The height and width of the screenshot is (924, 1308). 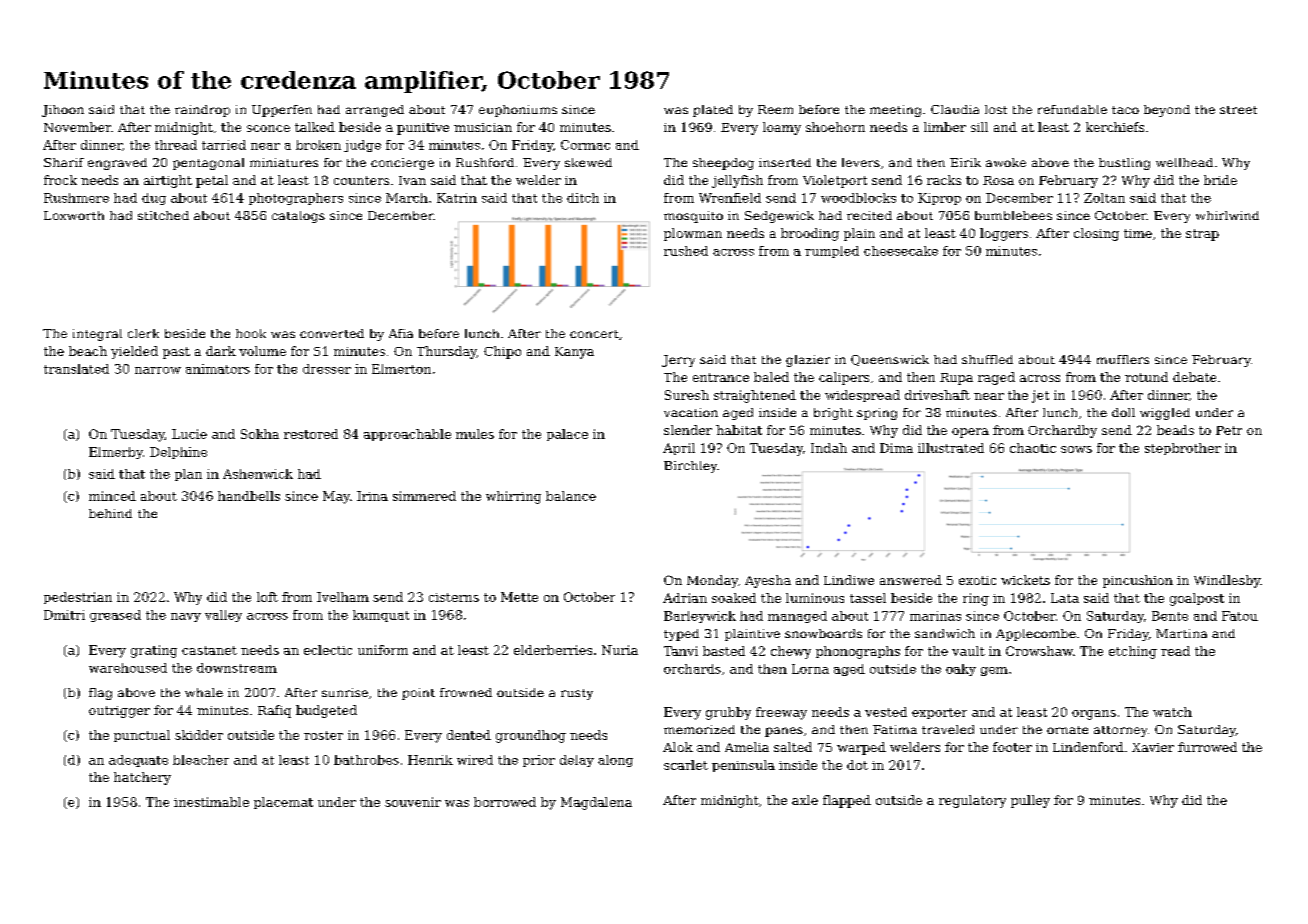 I want to click on dark, so click(x=221, y=351).
